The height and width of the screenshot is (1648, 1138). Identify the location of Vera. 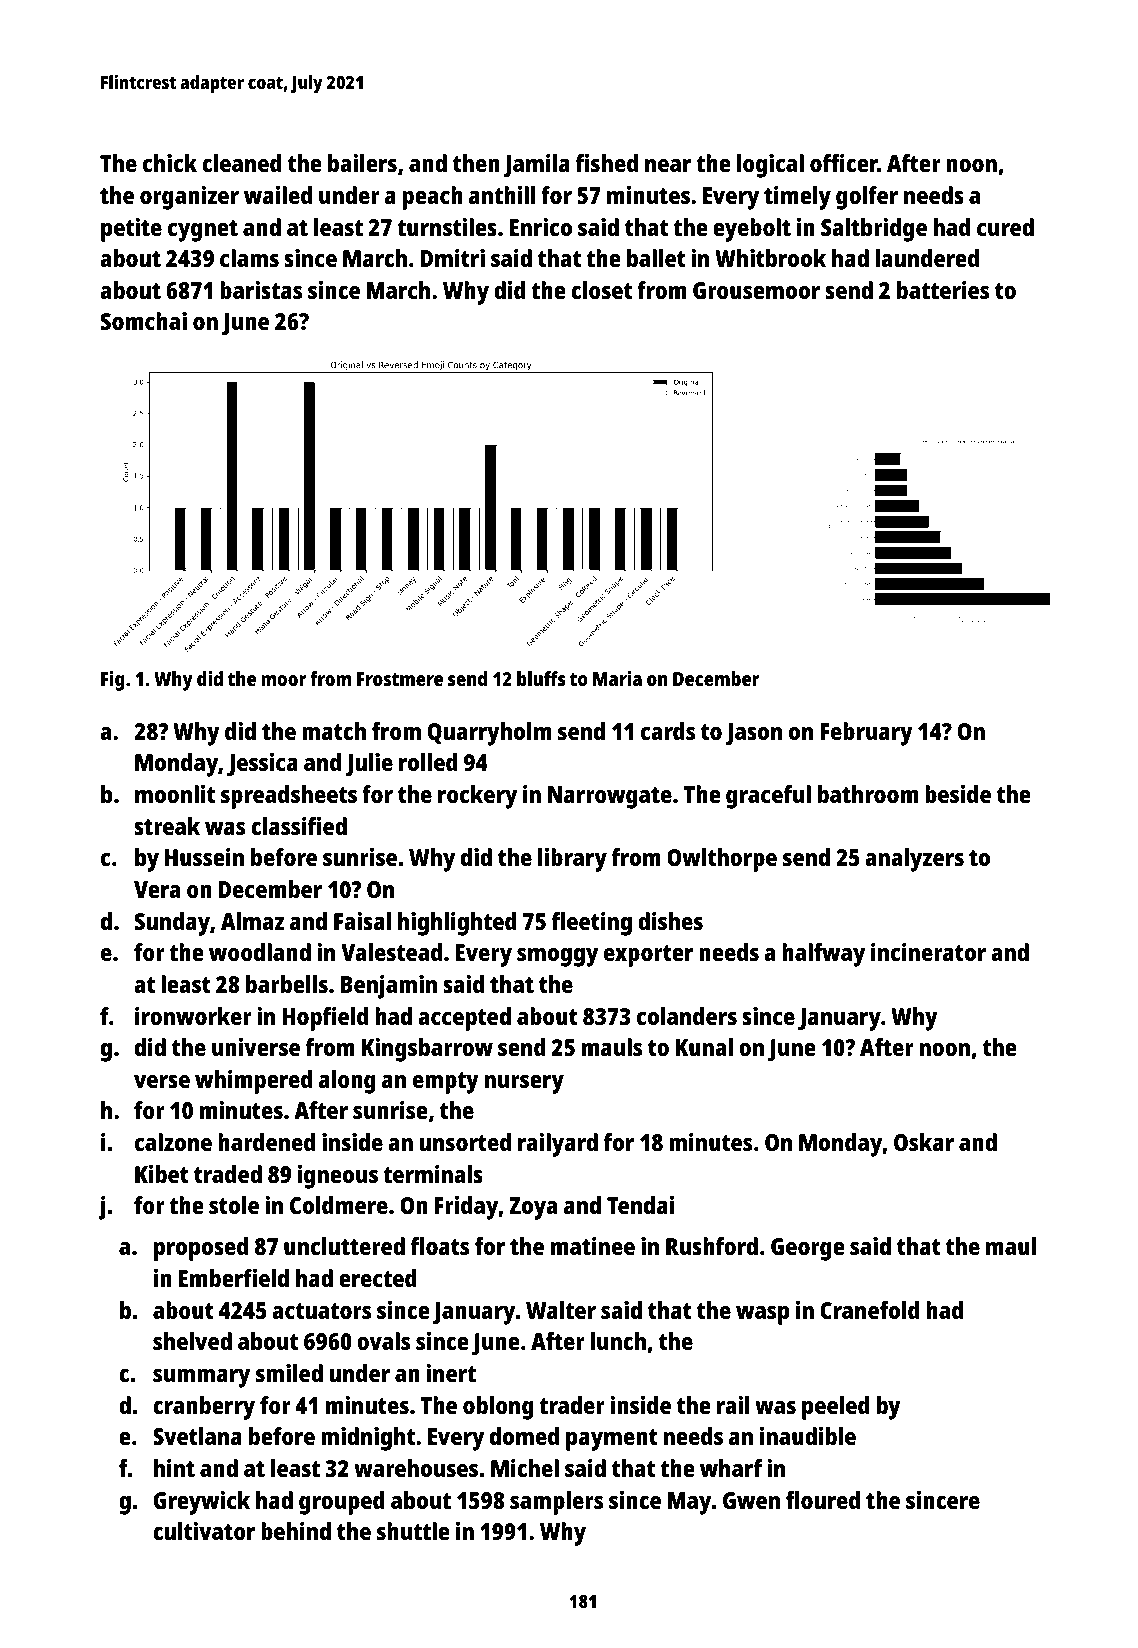
(157, 889).
